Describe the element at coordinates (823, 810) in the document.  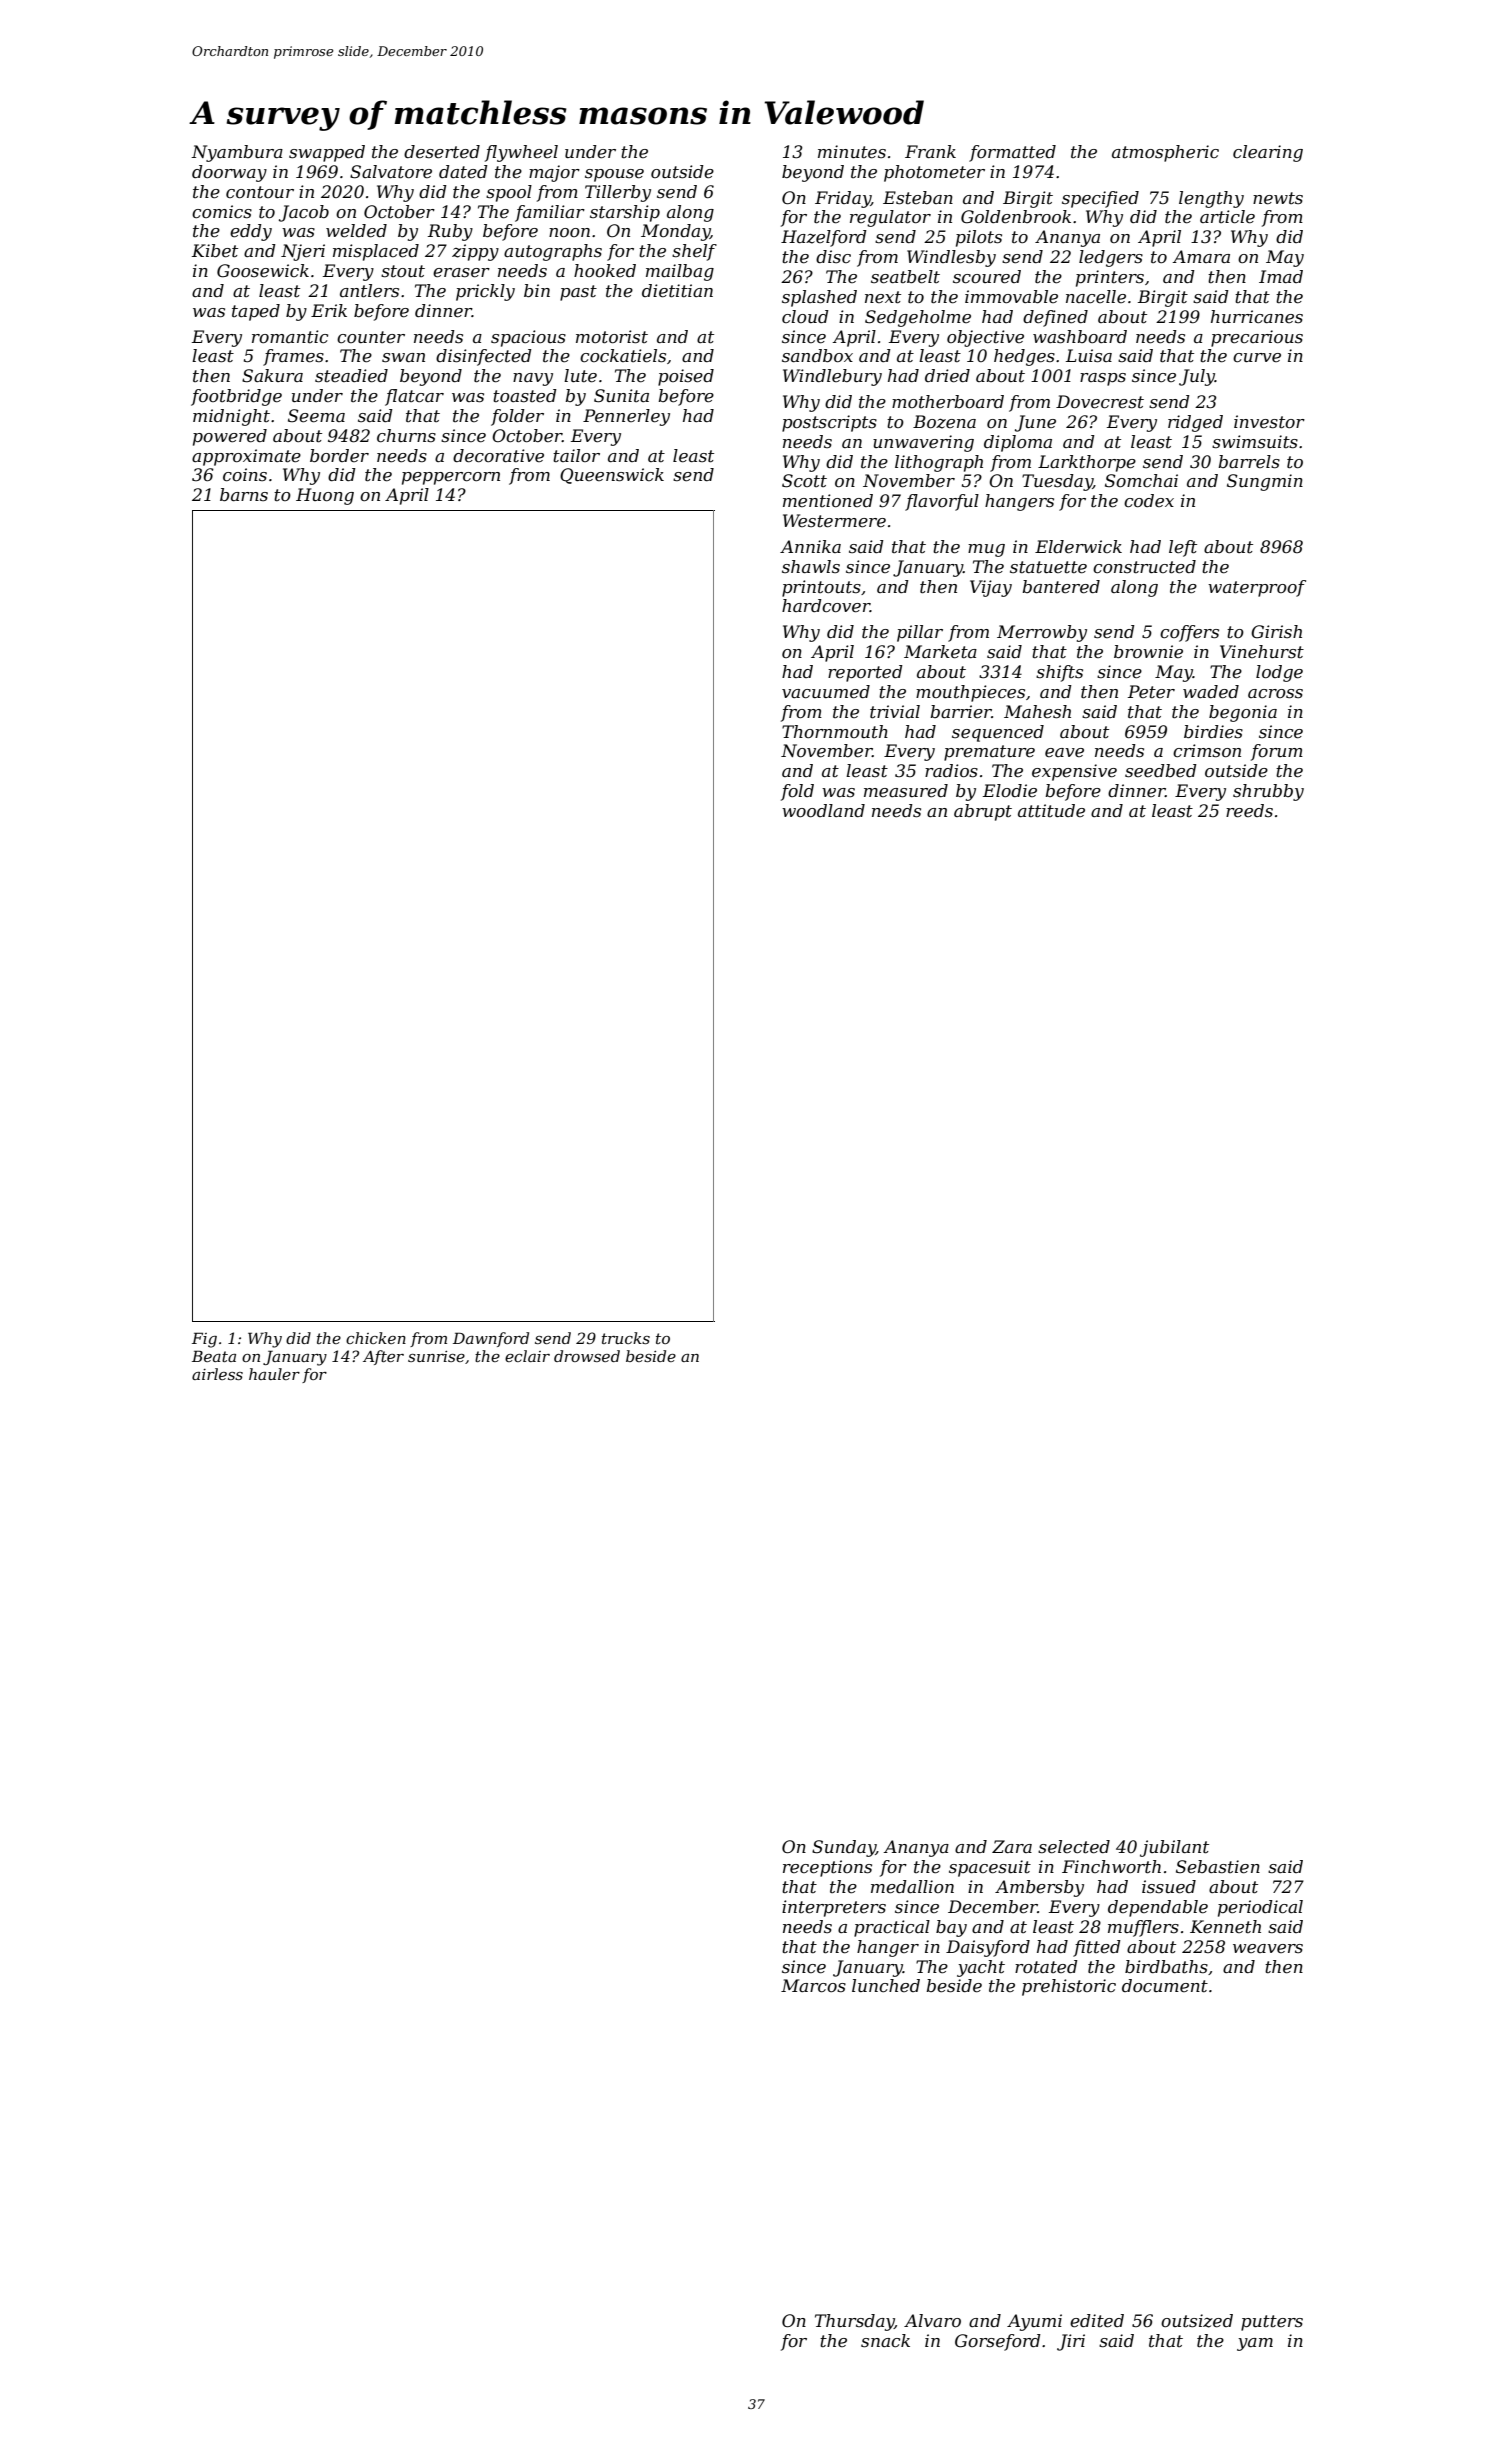
I see `woodland` at that location.
